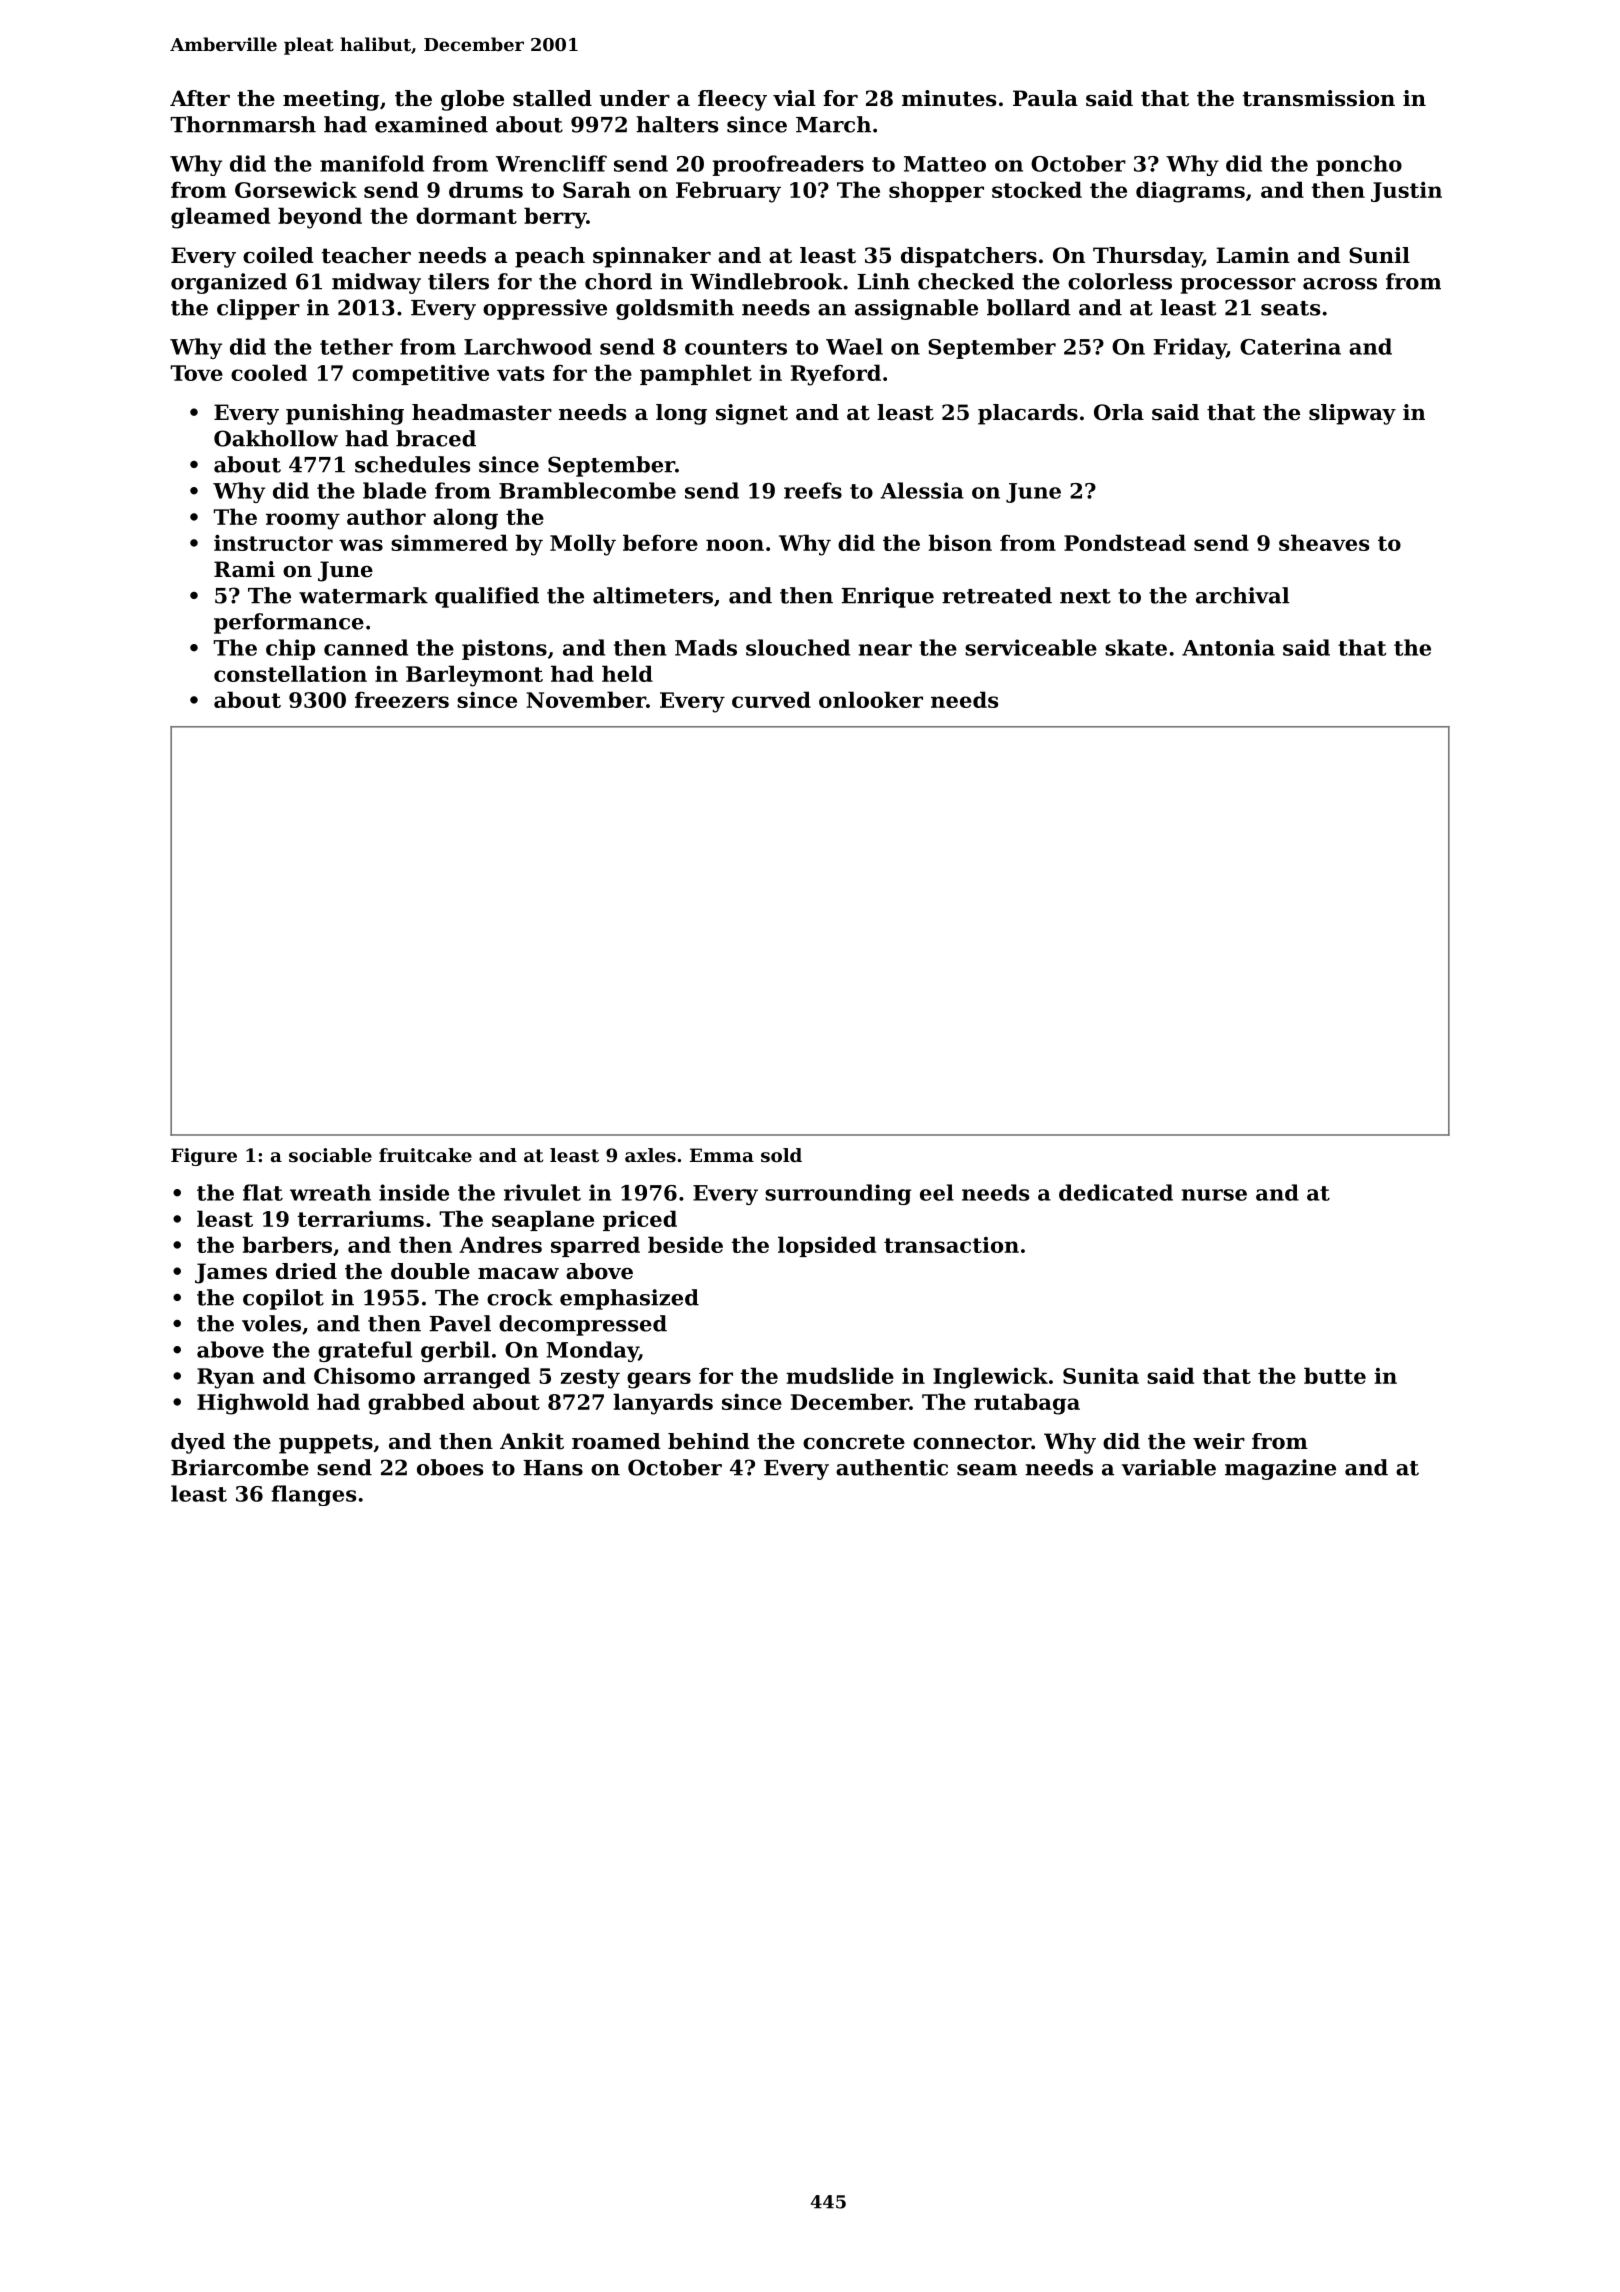  Describe the element at coordinates (1242, 595) in the screenshot. I see `archival` at that location.
